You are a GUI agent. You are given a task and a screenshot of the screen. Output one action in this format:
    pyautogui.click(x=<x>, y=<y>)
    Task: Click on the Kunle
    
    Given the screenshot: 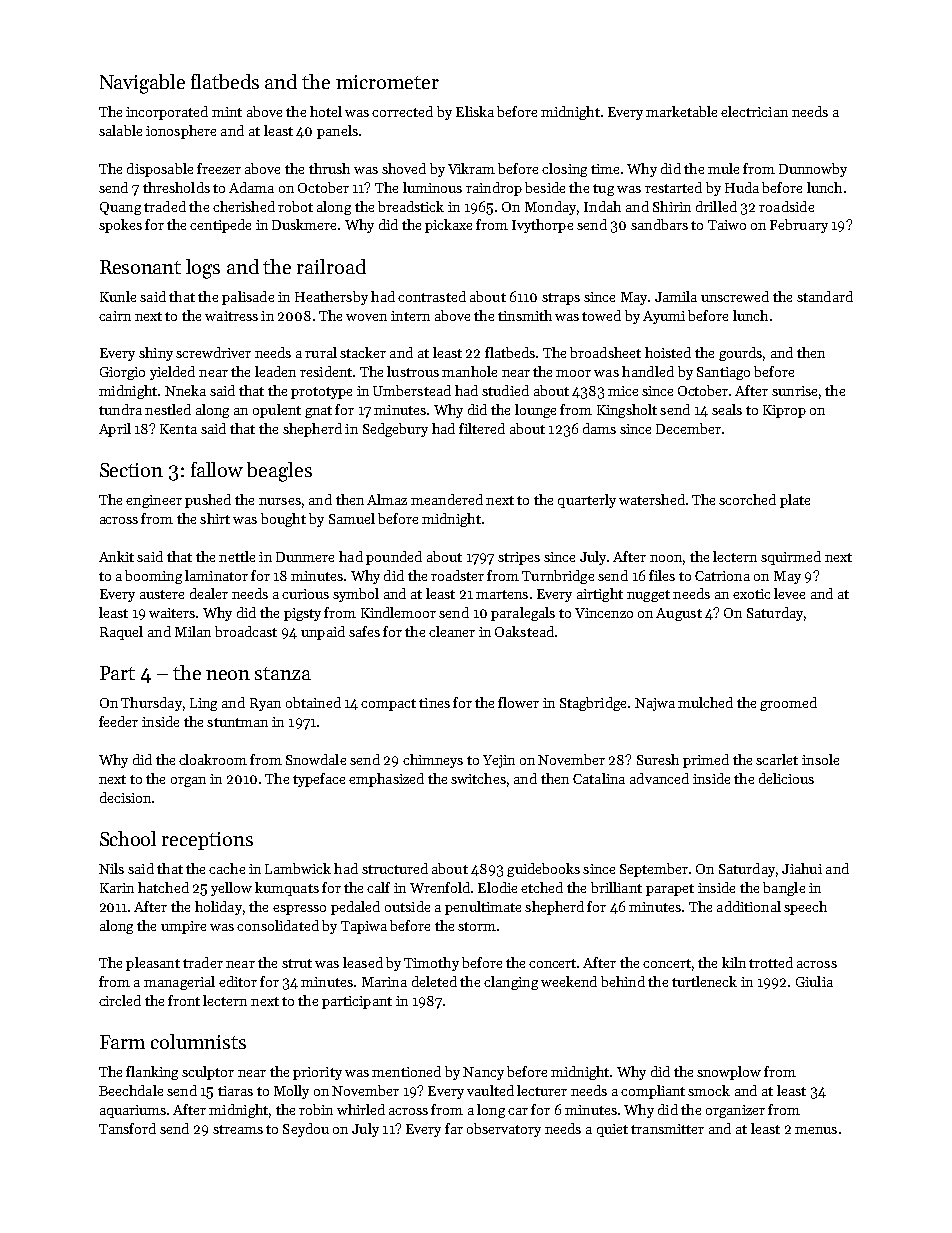 What is the action you would take?
    pyautogui.click(x=118, y=296)
